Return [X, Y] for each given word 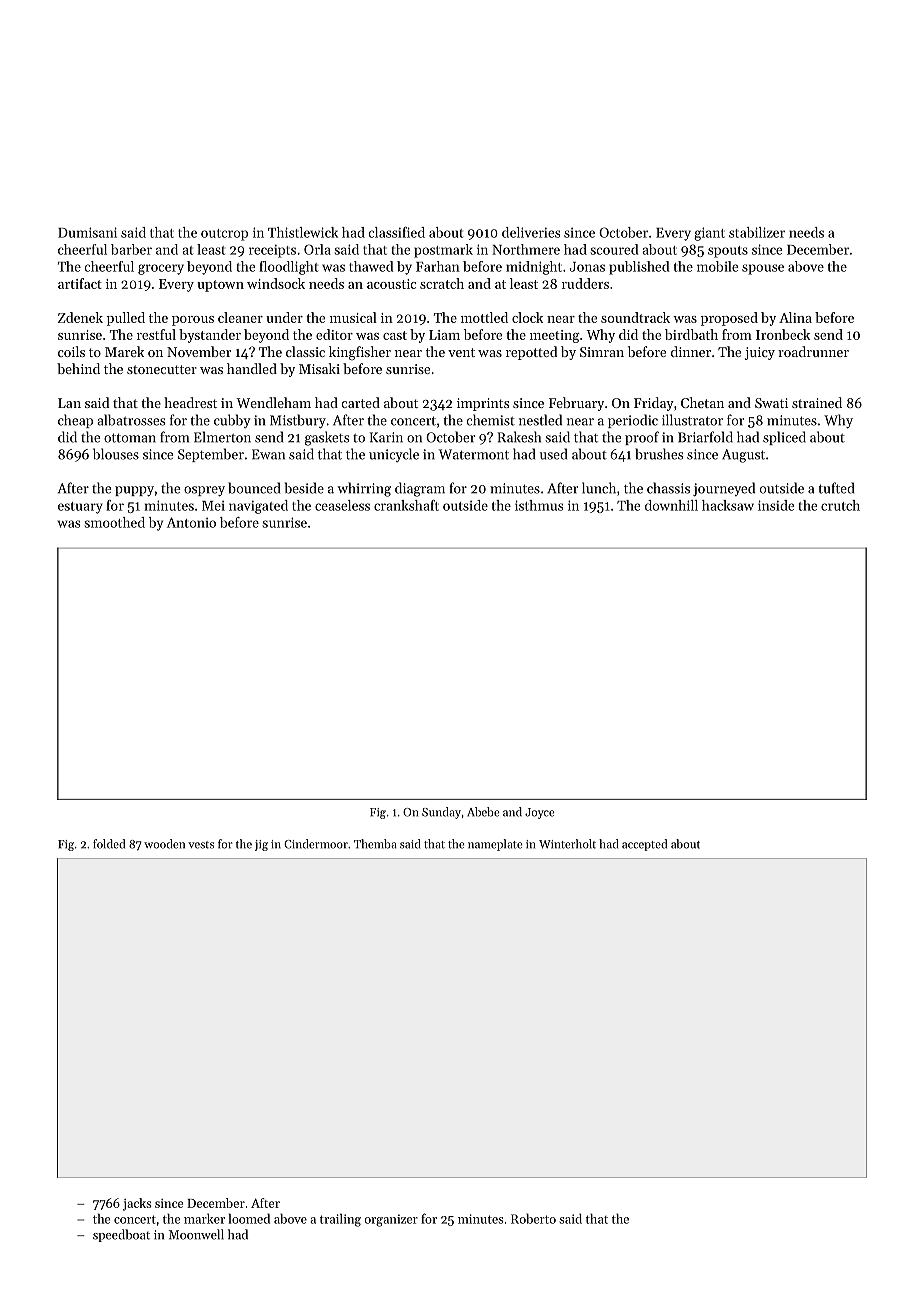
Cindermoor [316, 844]
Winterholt [567, 844]
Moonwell [196, 1234]
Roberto [533, 1218]
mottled [484, 317]
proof [642, 438]
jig [261, 845]
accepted [644, 845]
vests [201, 845]
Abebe [483, 812]
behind [78, 368]
